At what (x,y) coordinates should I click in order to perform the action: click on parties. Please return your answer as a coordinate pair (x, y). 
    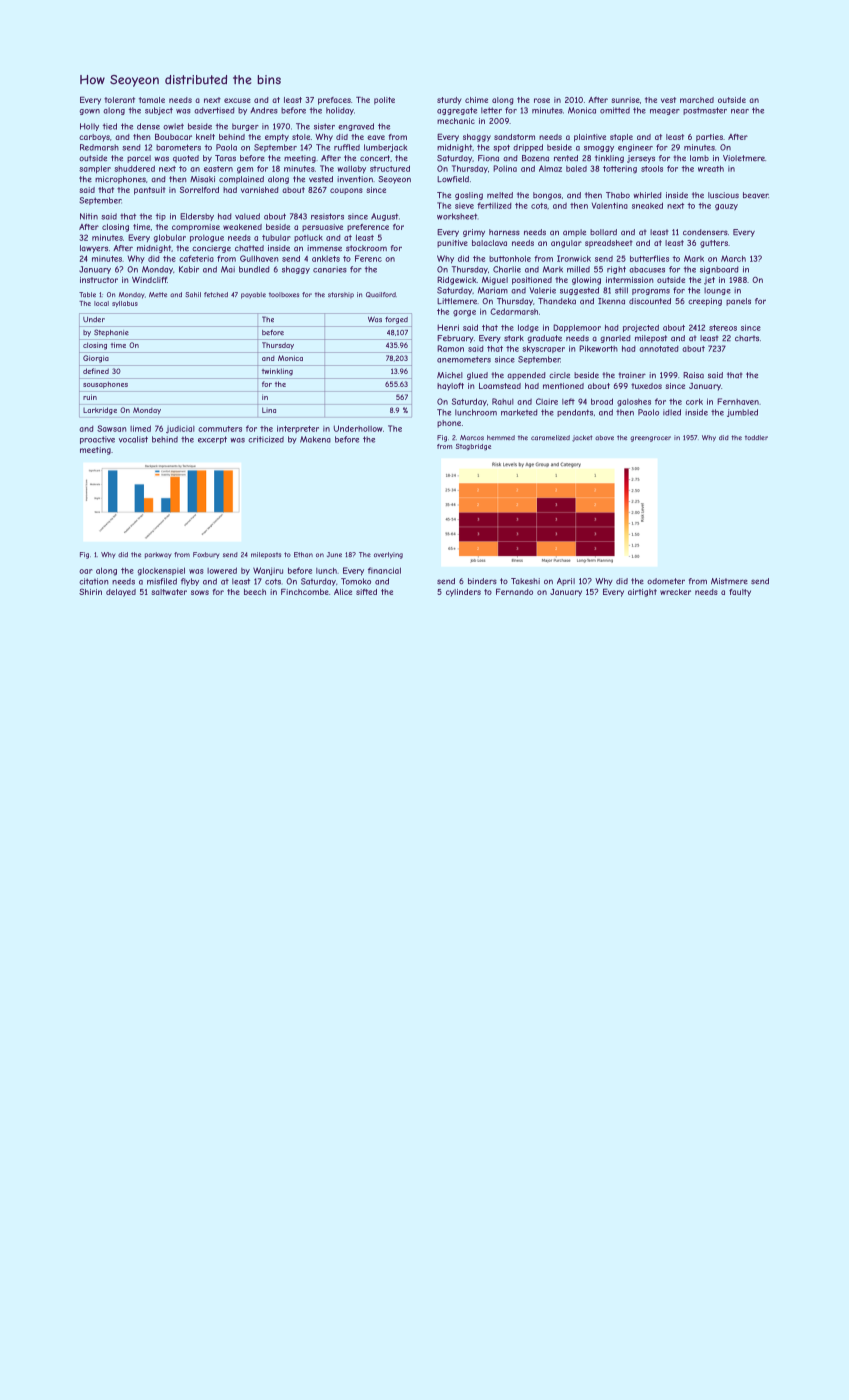
    Looking at the image, I should click on (709, 138).
